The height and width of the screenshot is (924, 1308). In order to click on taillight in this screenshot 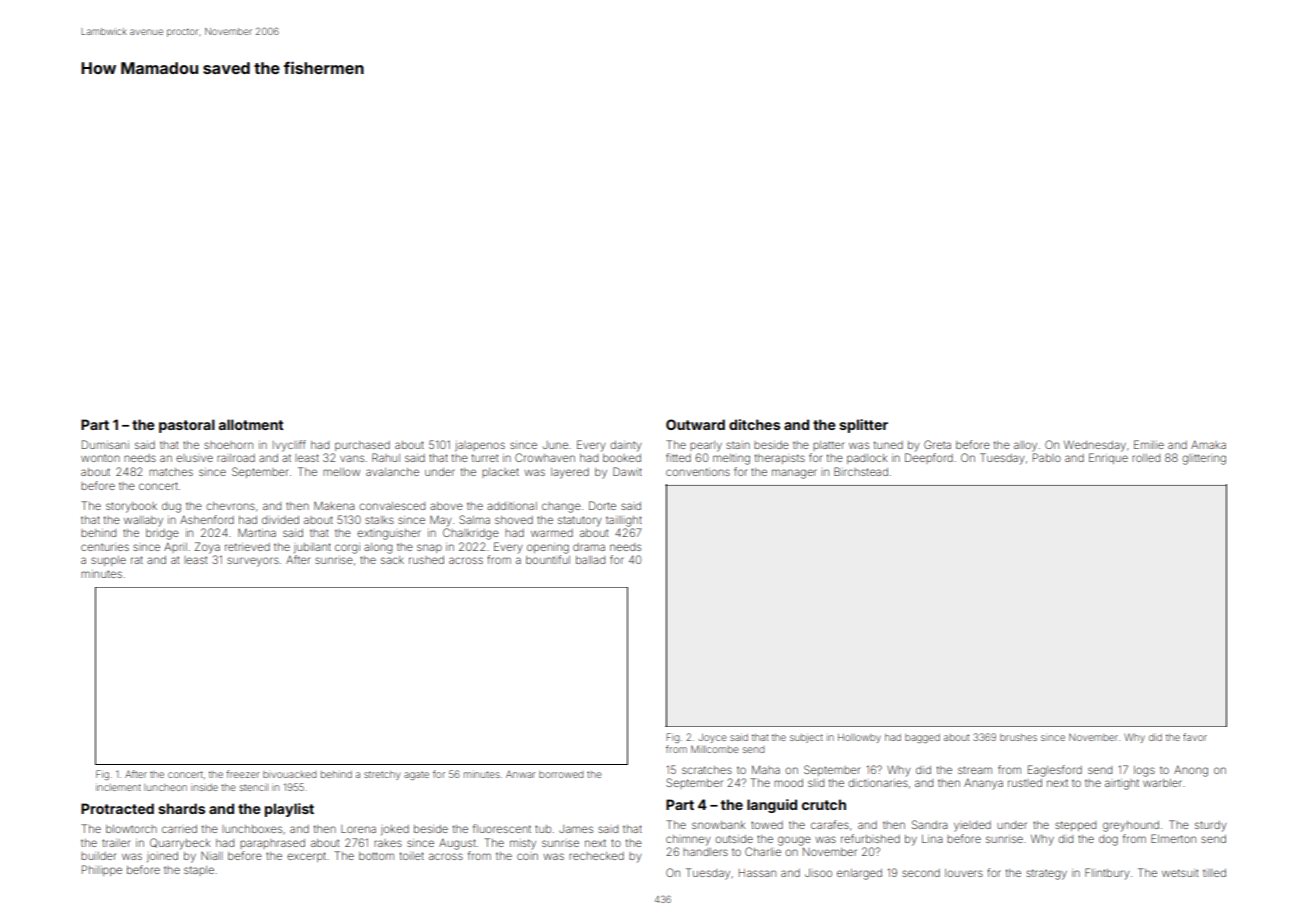, I will do `click(624, 521)`.
